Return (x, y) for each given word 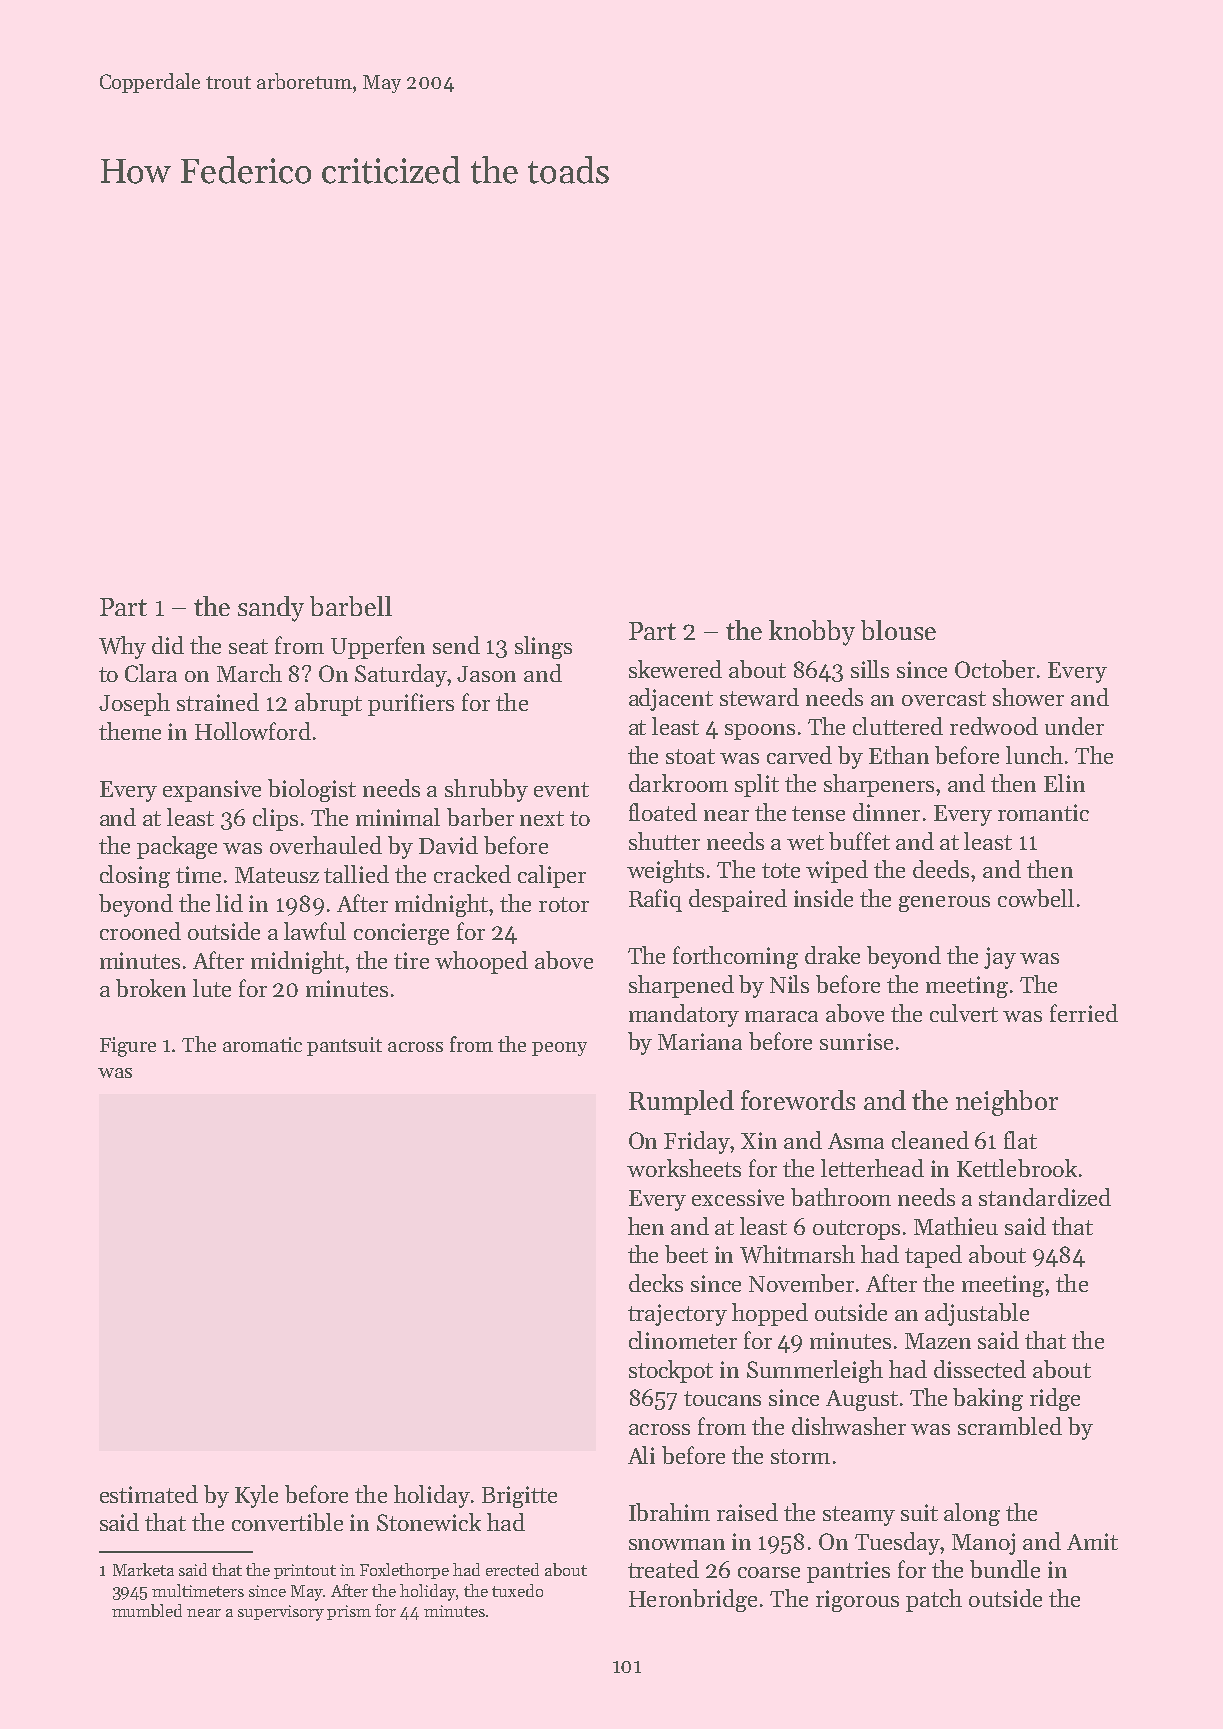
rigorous (857, 1601)
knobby (812, 633)
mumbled (147, 1610)
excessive (738, 1197)
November (801, 1283)
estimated (149, 1494)
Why (122, 647)
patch (934, 1600)
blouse (898, 630)
